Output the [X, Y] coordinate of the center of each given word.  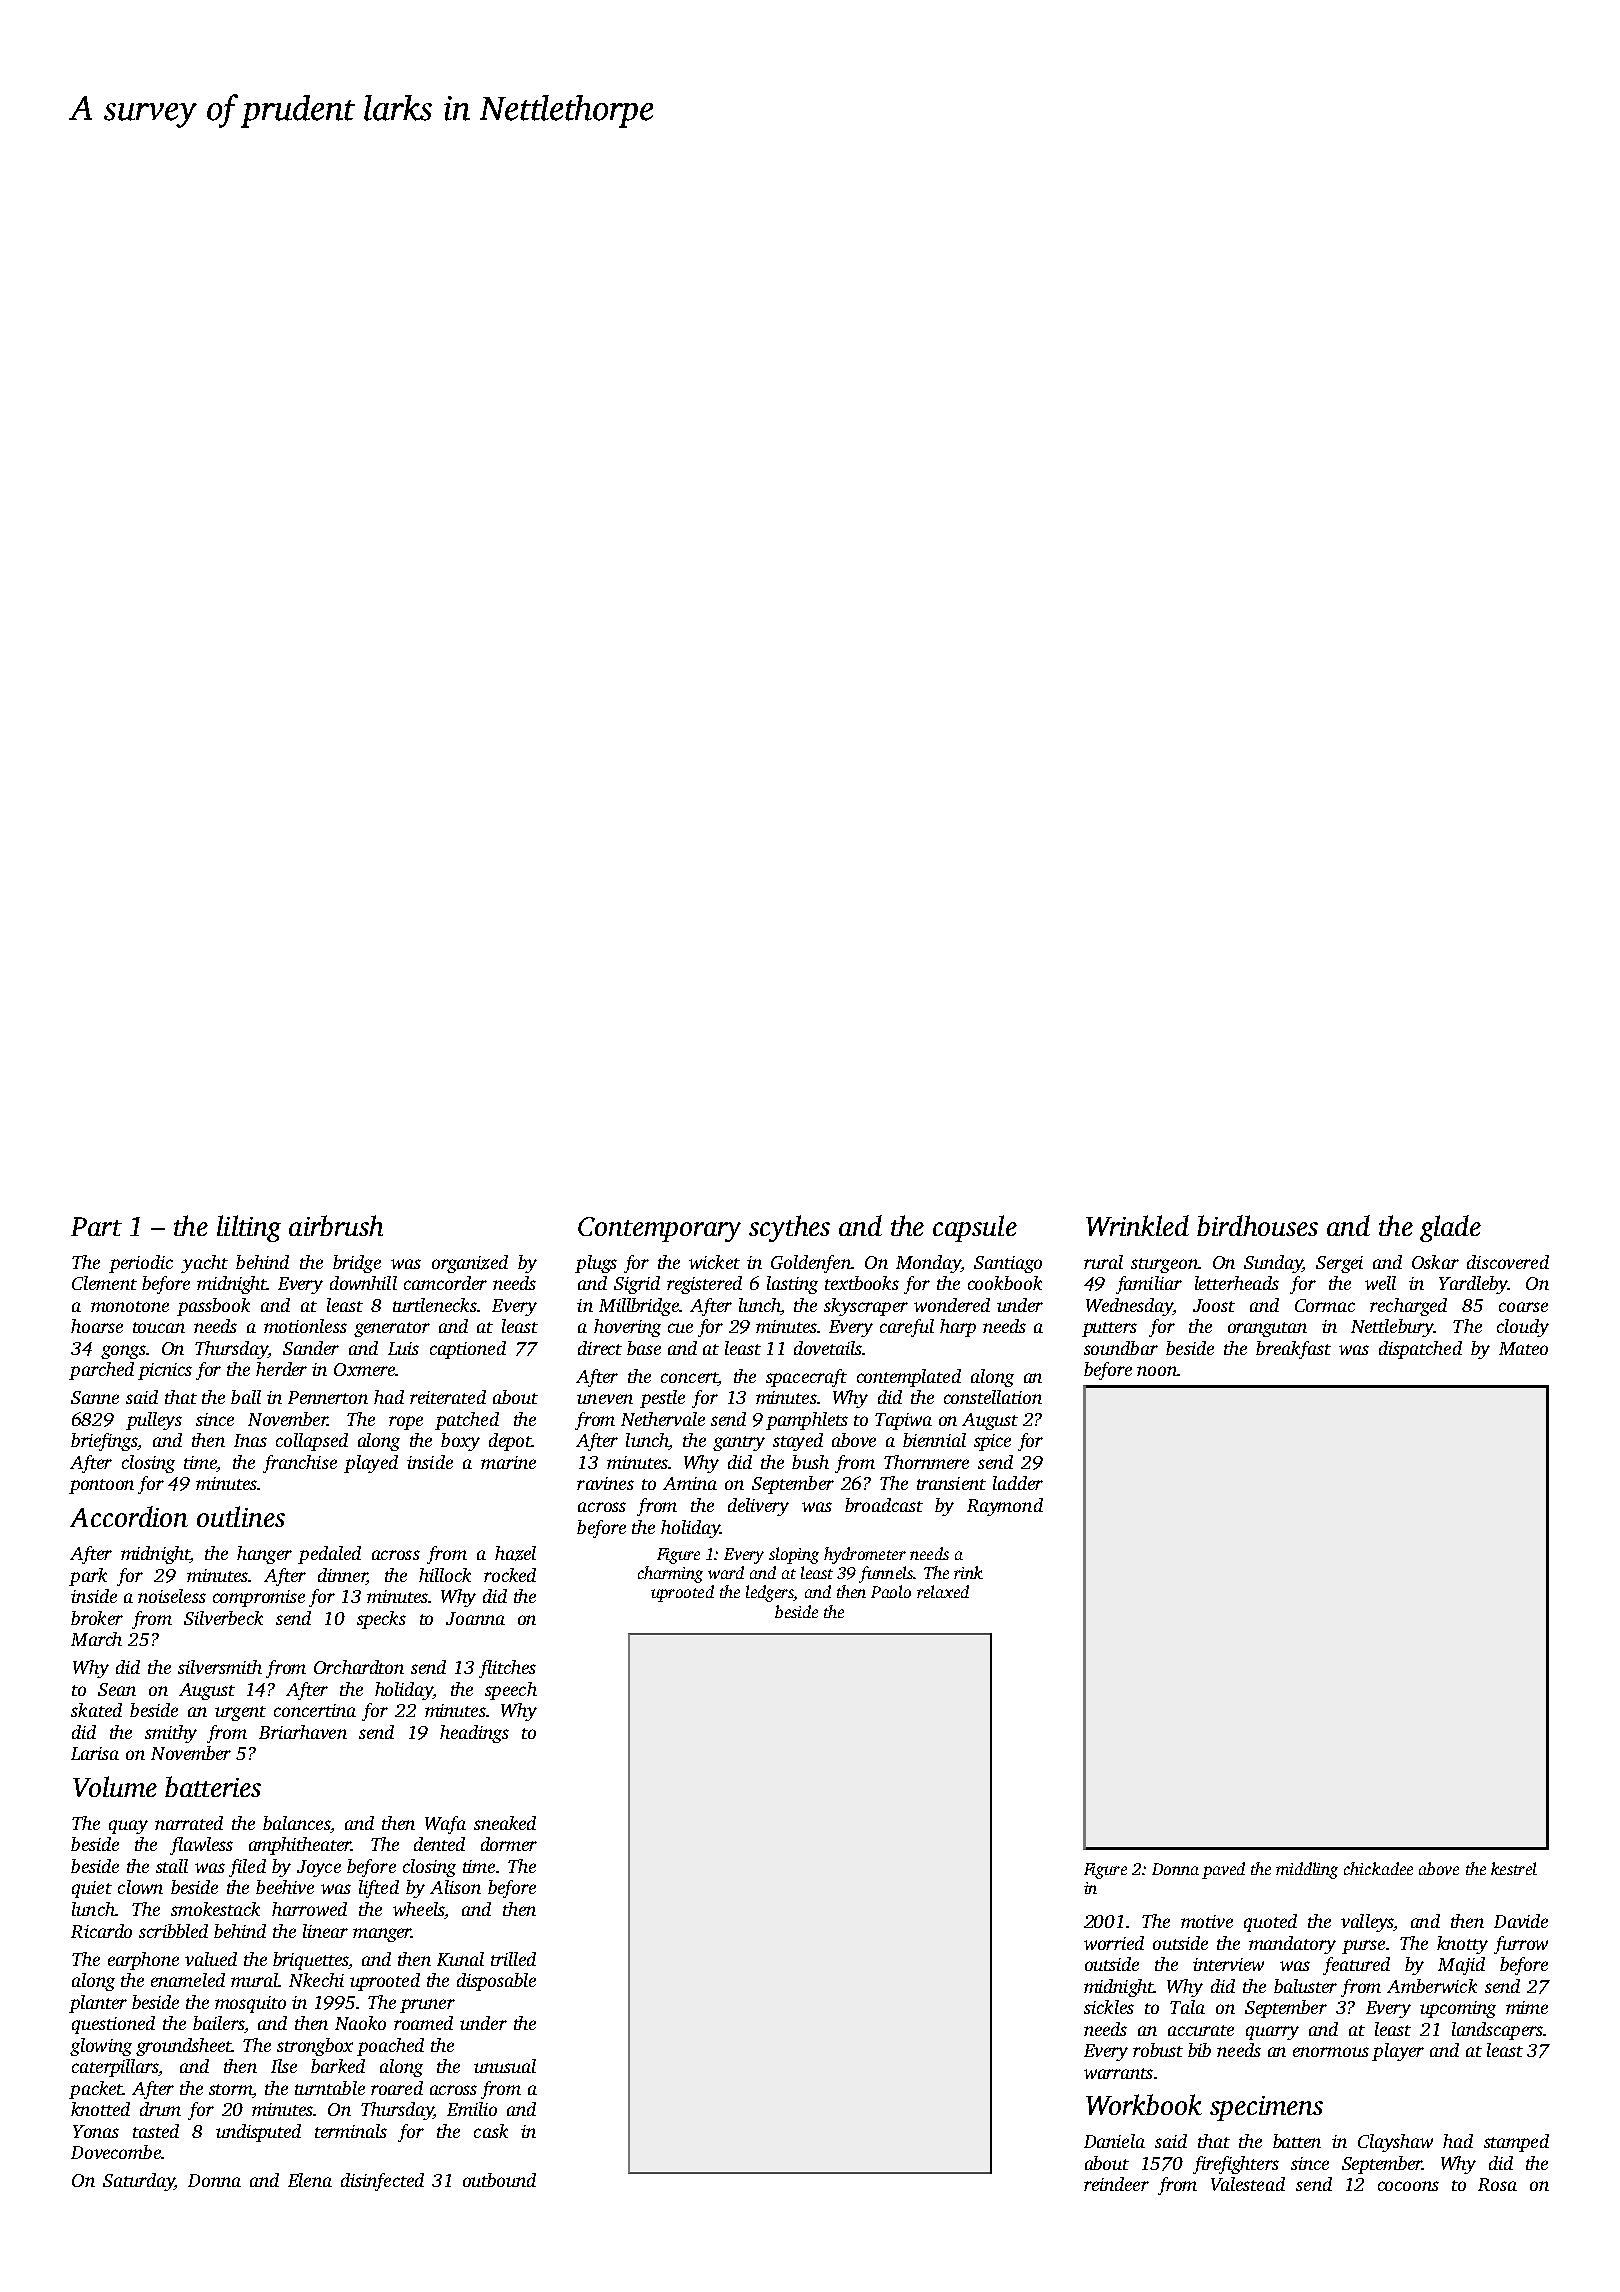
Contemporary [659, 1229]
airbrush [336, 1225]
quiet [92, 1889]
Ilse [284, 2066]
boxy [460, 1442]
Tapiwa [903, 1421]
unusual [505, 2066]
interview [1228, 1964]
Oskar [1435, 1262]
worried [1114, 1943]
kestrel [1514, 1868]
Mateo [1523, 1348]
